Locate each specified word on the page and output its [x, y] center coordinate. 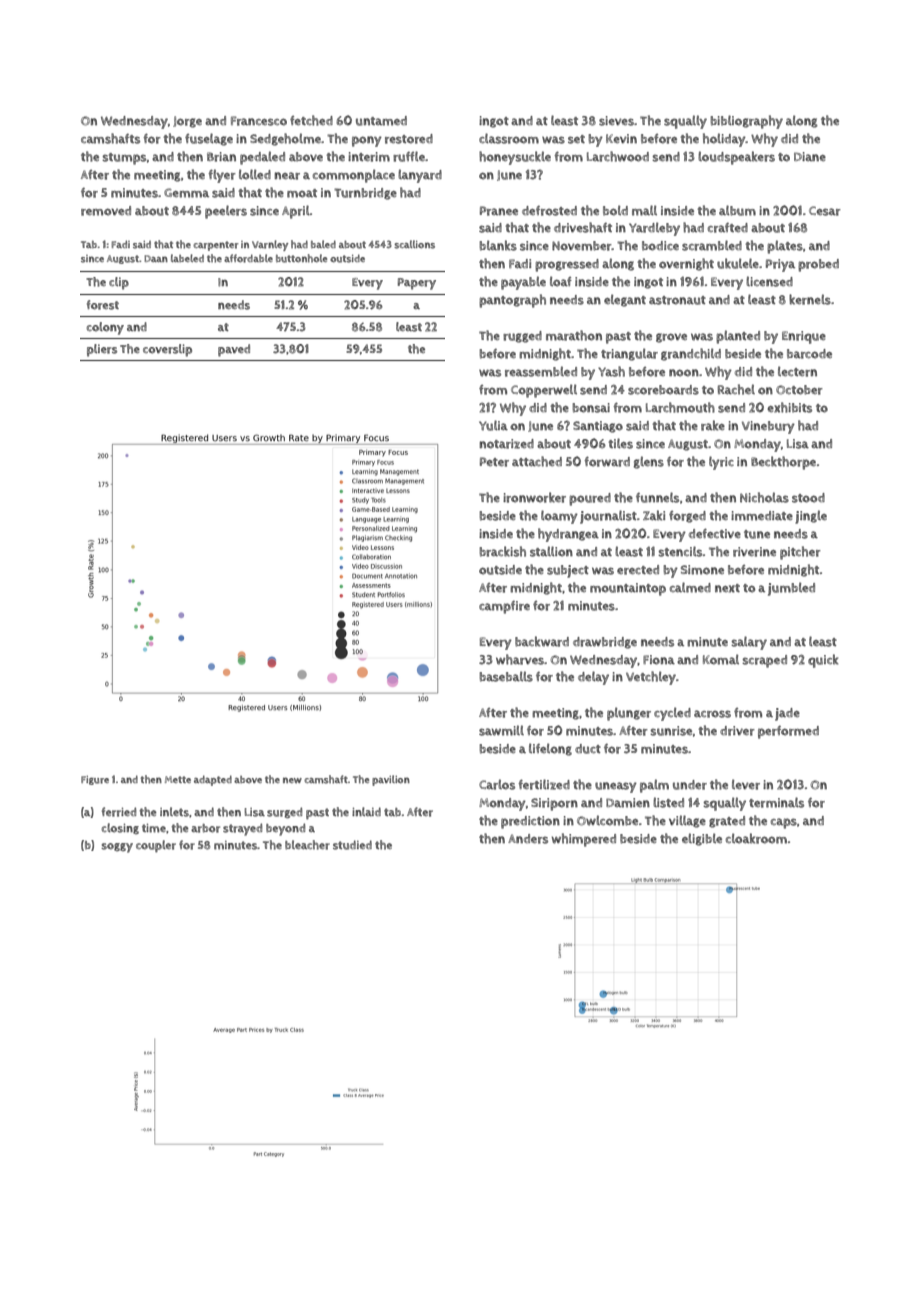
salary [749, 643]
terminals [776, 802]
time [154, 828]
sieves [616, 121]
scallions [414, 244]
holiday [724, 140]
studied [352, 845]
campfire [504, 607]
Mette [178, 779]
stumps [124, 159]
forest [103, 305]
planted [738, 337]
